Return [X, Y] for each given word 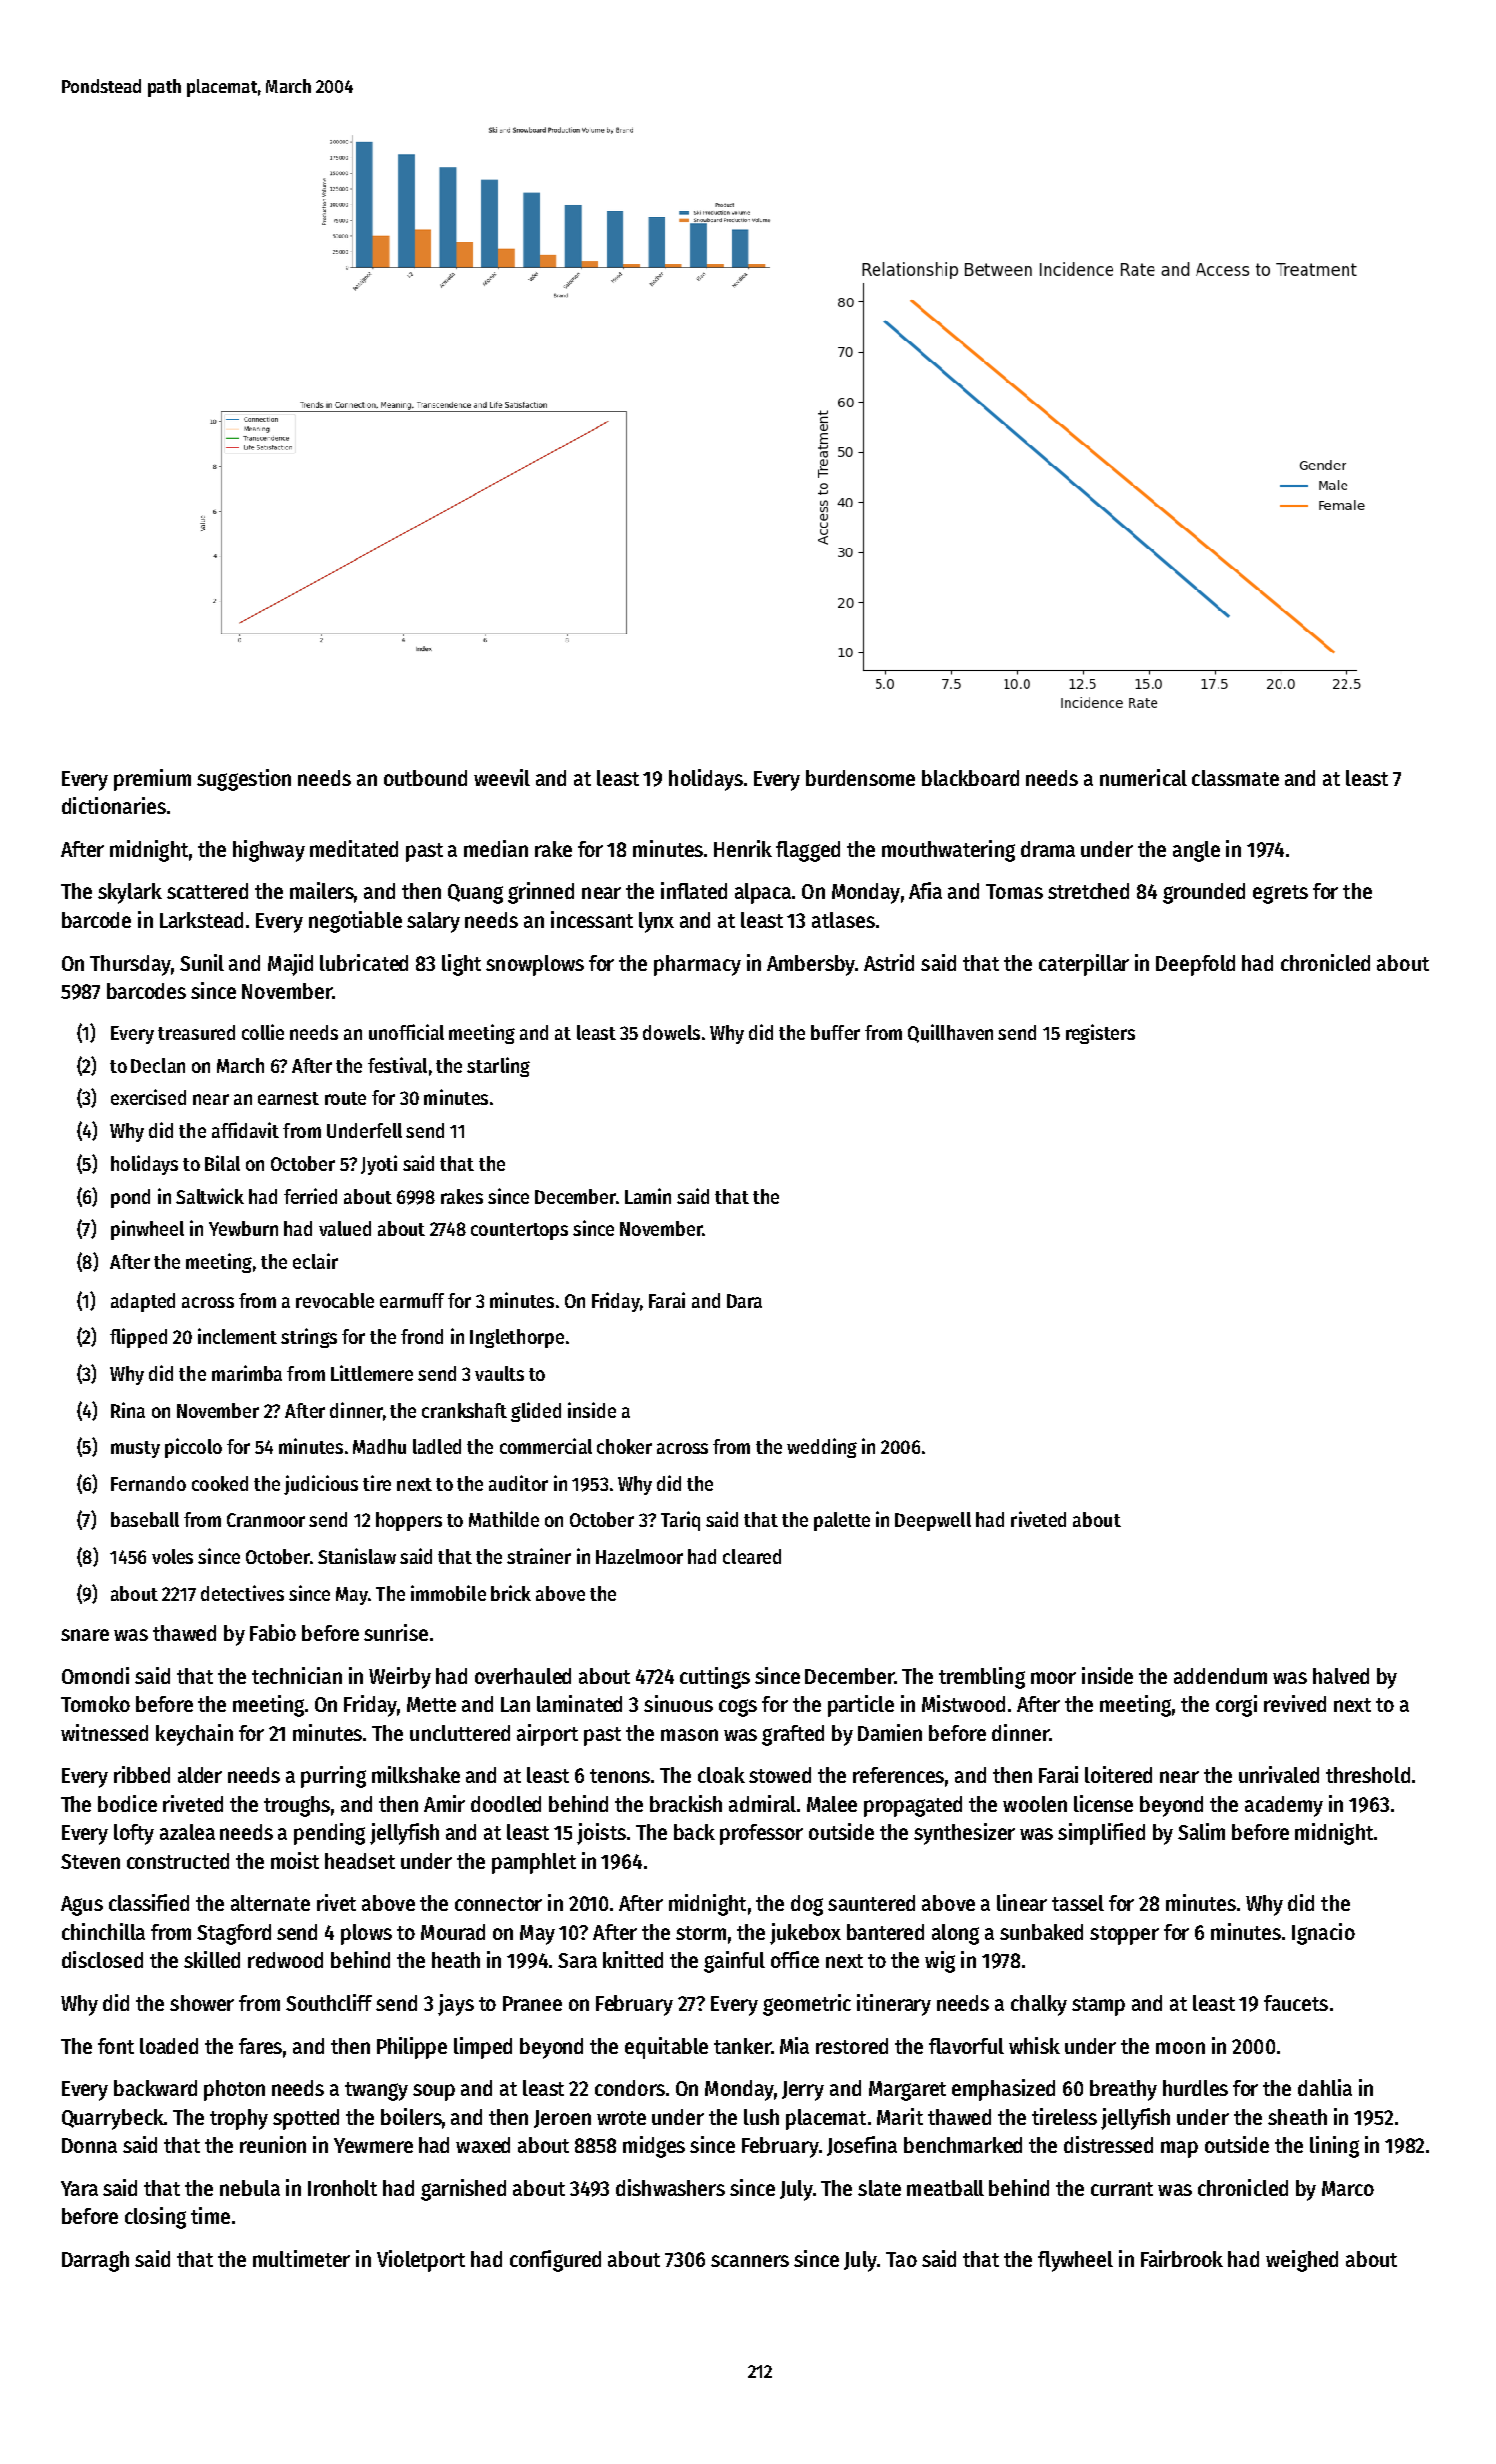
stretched [1088, 891]
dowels [671, 1032]
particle [861, 1706]
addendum [1220, 1676]
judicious [321, 1485]
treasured [196, 1032]
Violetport [421, 2261]
